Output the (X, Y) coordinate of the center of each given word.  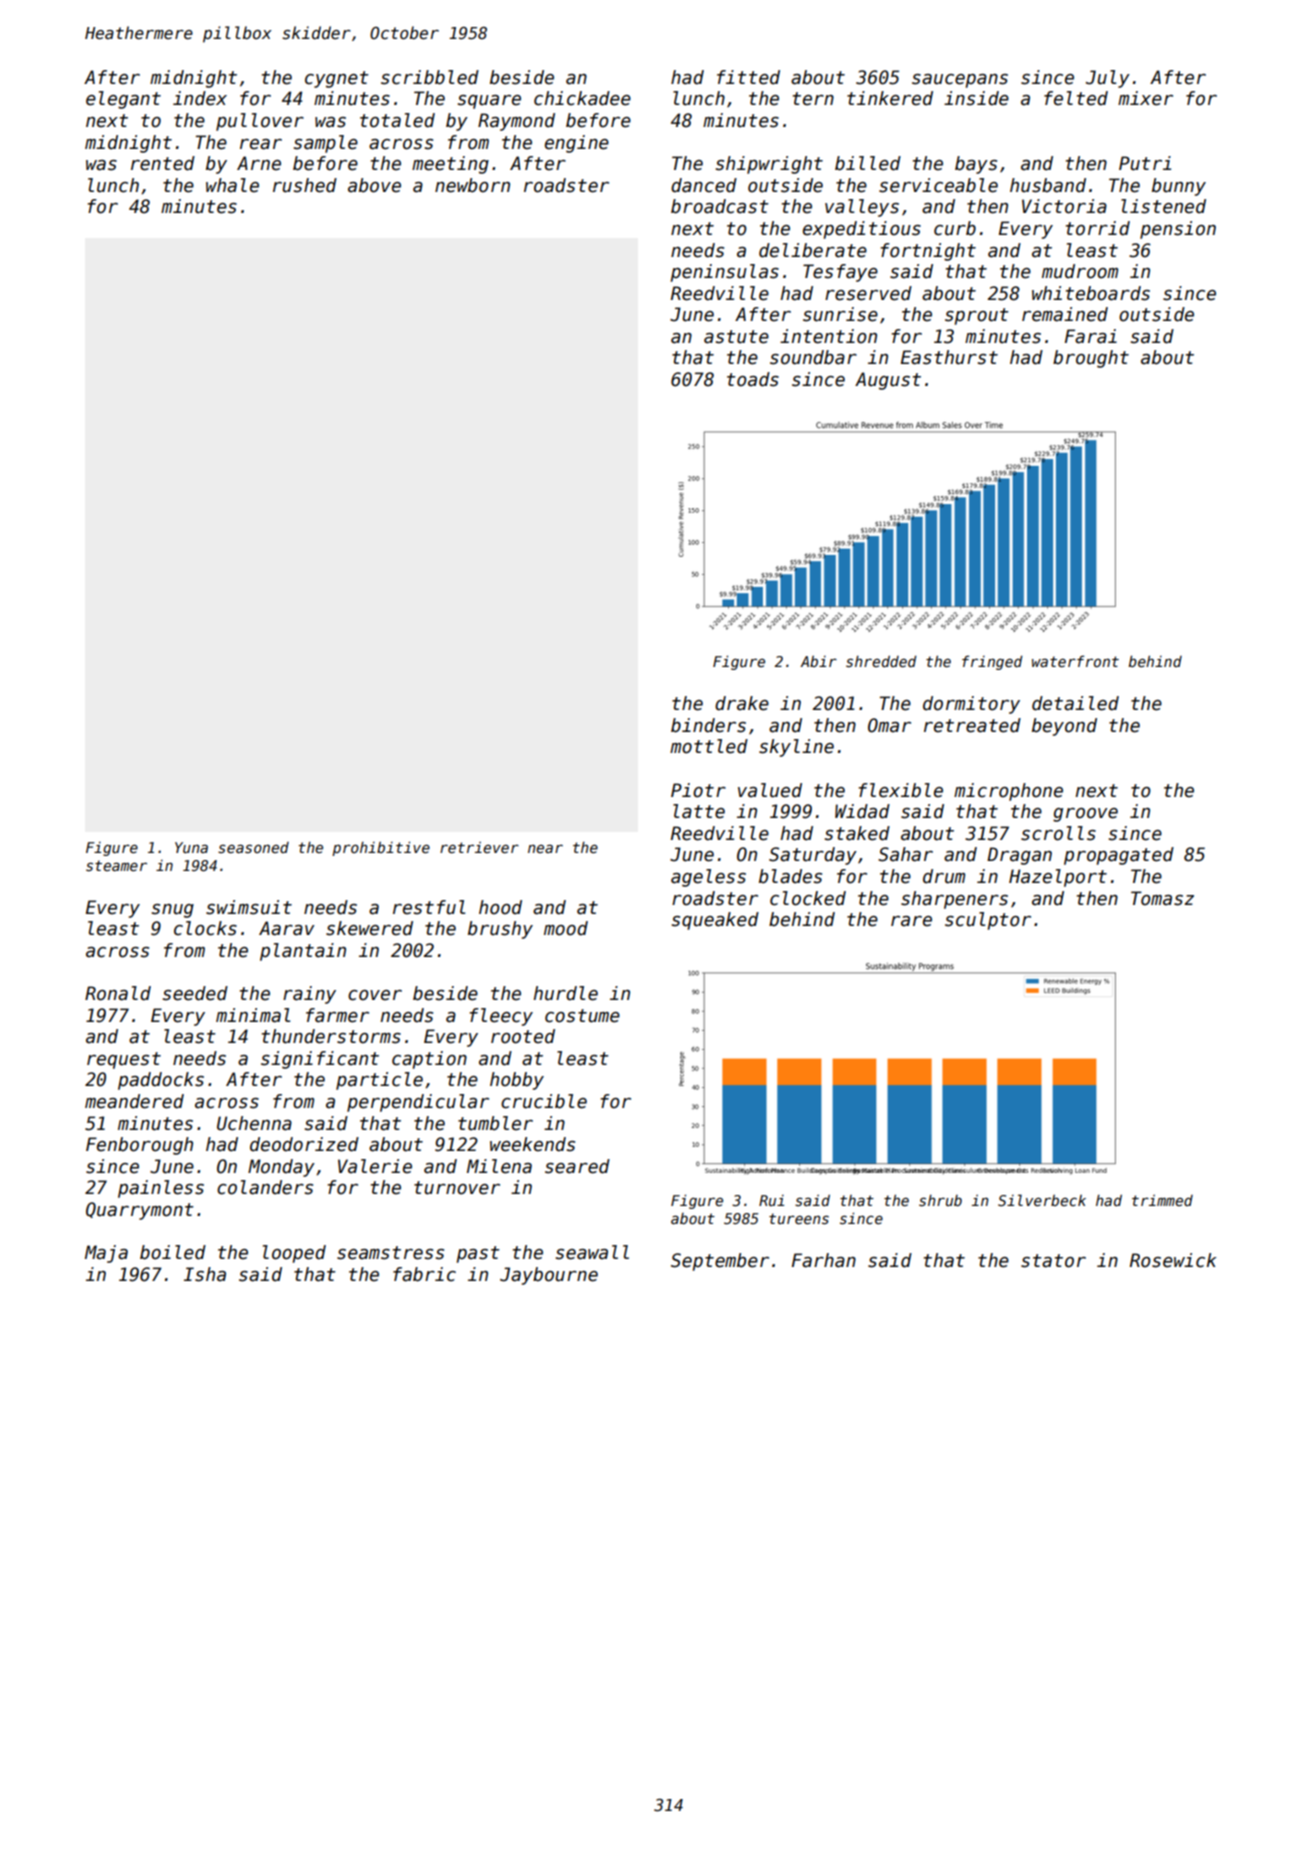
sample (325, 144)
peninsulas (725, 273)
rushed (305, 185)
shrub (940, 1200)
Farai (1091, 336)
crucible (544, 1101)
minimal (253, 1015)
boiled (173, 1252)
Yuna (191, 847)
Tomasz (1162, 898)
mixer (1145, 98)
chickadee (582, 98)
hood (500, 907)
